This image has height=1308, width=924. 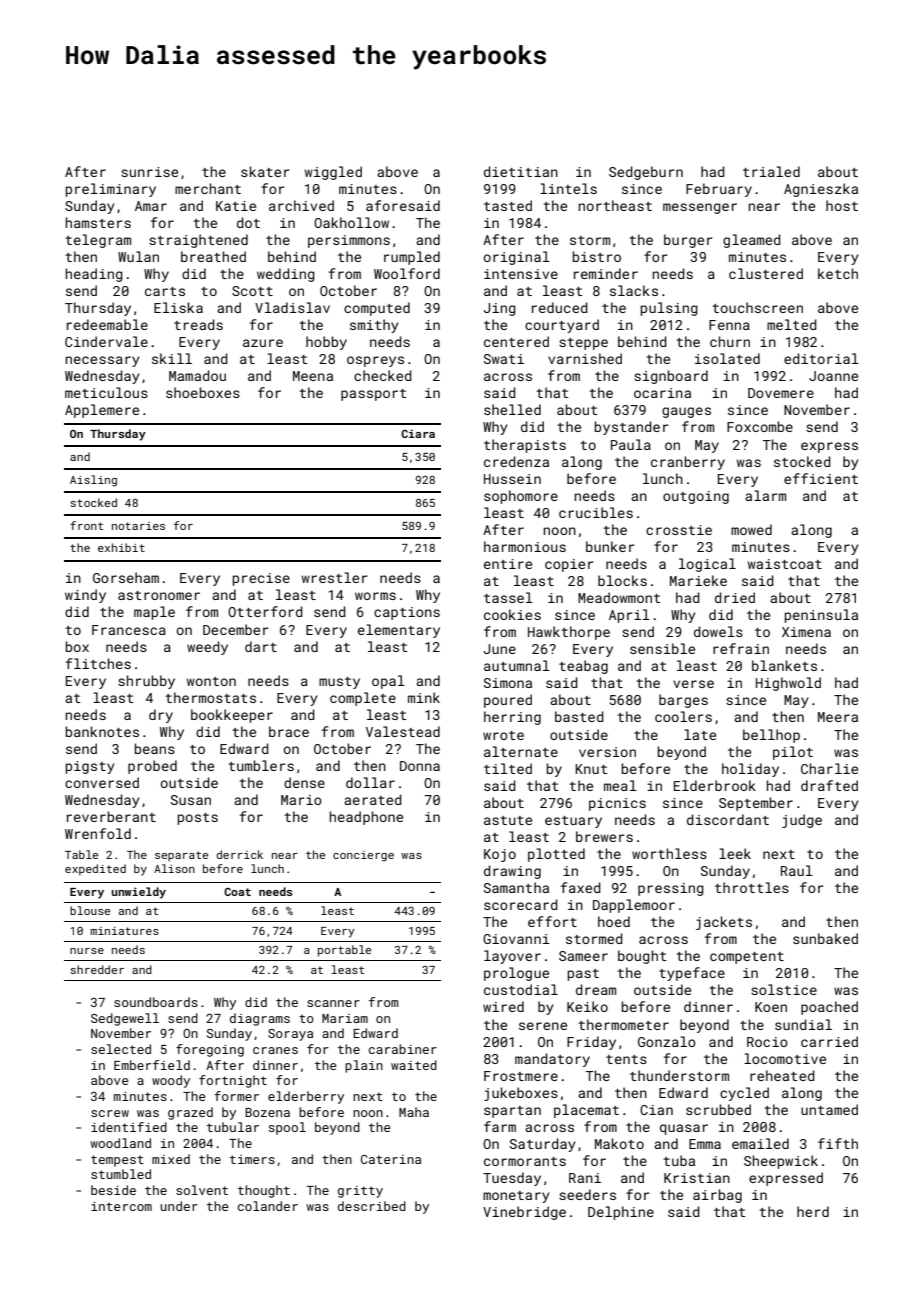 I want to click on mowed, so click(x=751, y=529).
